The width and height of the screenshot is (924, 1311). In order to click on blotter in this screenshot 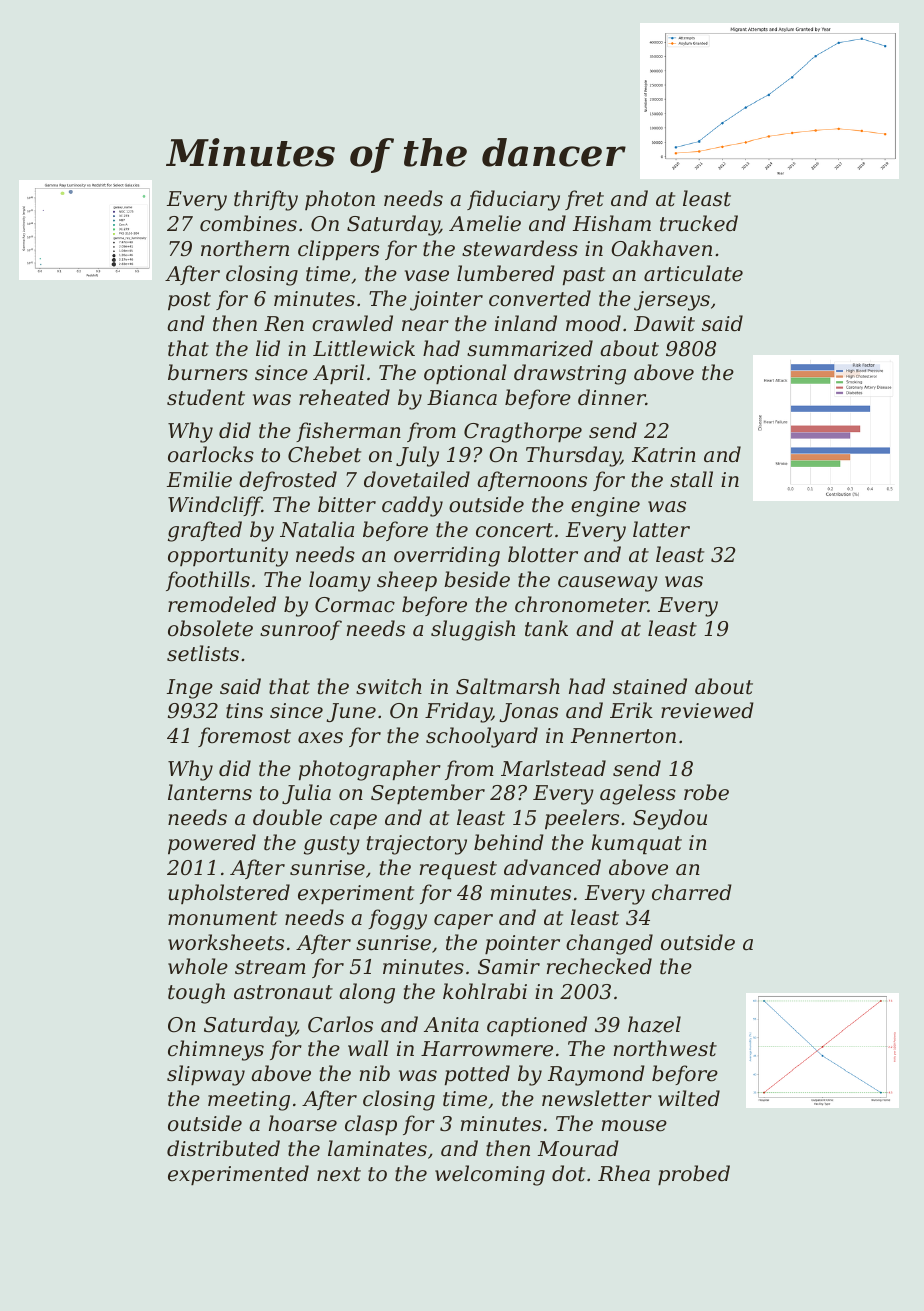, I will do `click(543, 554)`.
